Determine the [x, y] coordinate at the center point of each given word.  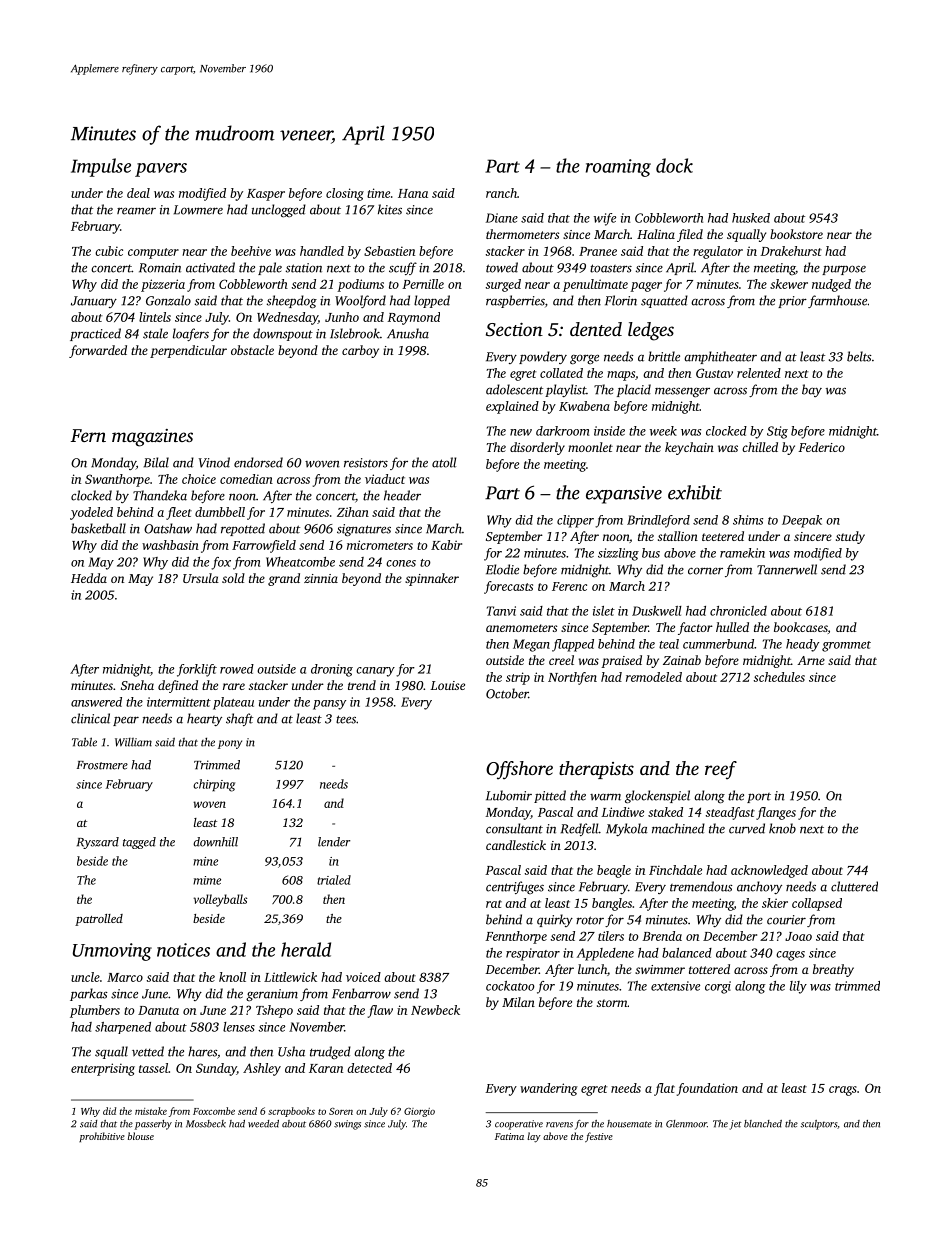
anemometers [521, 628]
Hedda [89, 578]
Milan [518, 1002]
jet [736, 1125]
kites [390, 209]
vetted [148, 1051]
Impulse [101, 167]
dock [674, 165]
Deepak [802, 521]
